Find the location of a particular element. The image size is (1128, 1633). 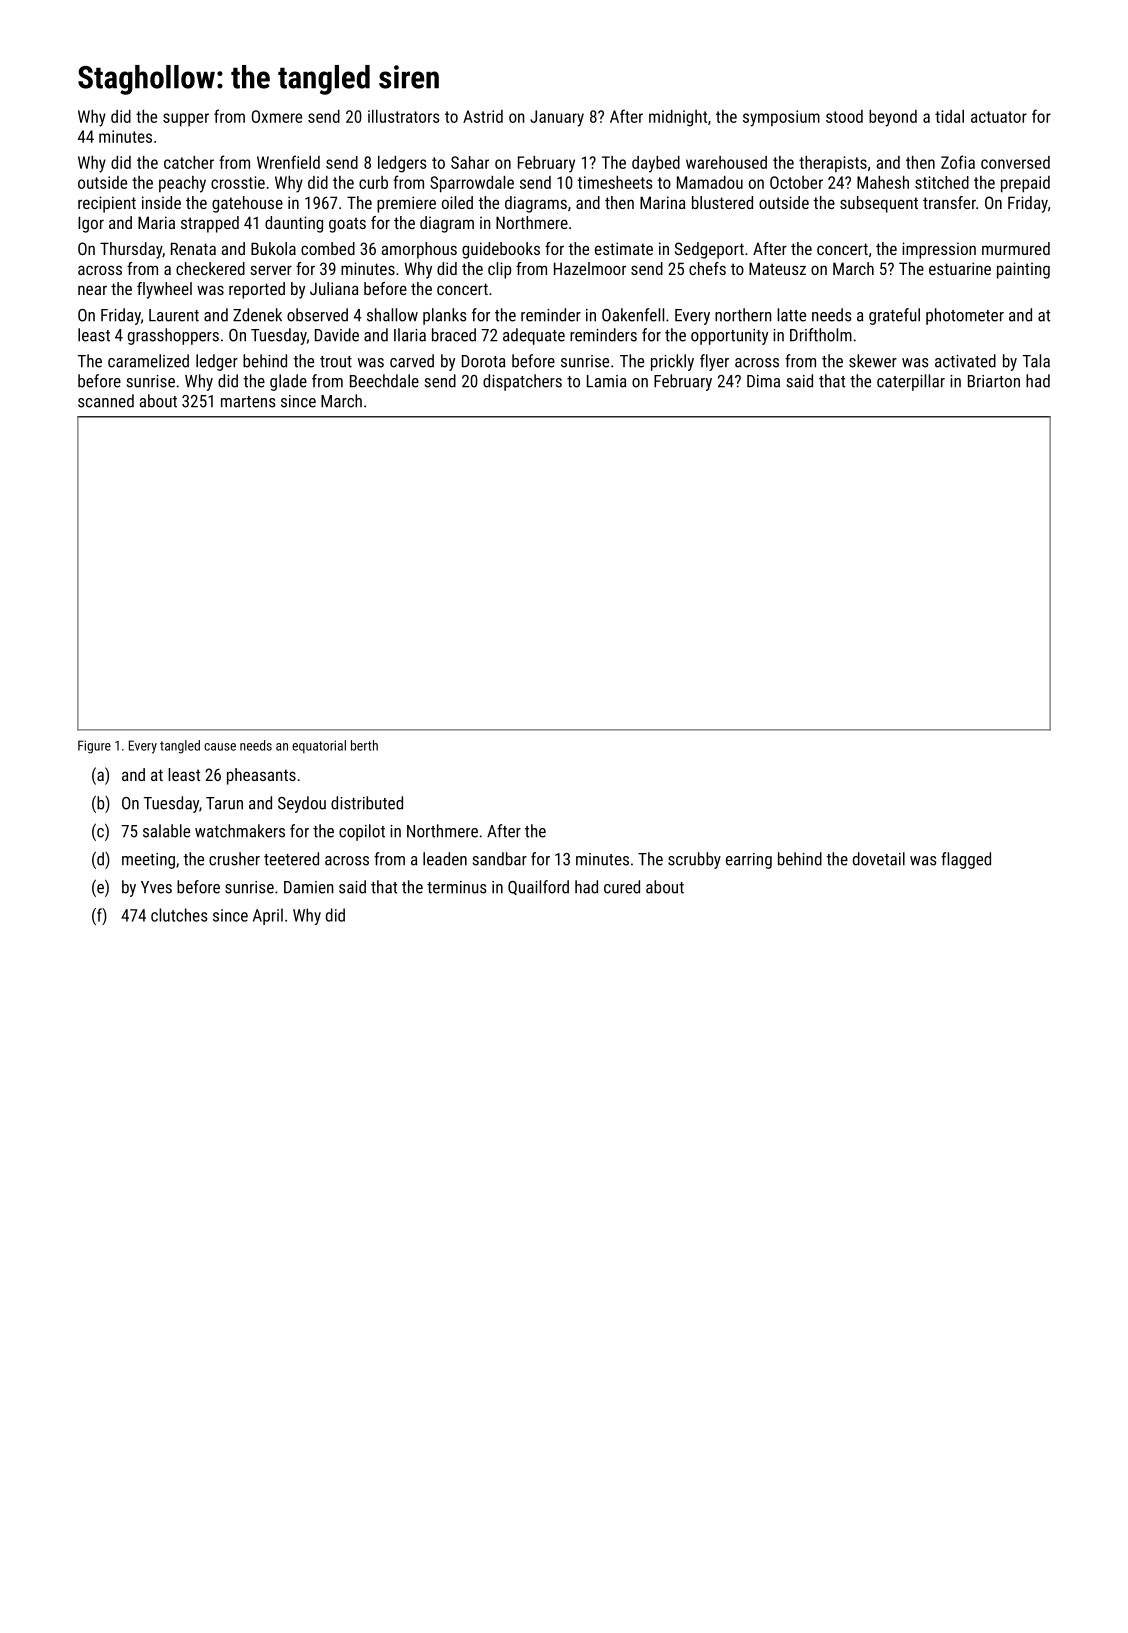

supper is located at coordinates (186, 120).
